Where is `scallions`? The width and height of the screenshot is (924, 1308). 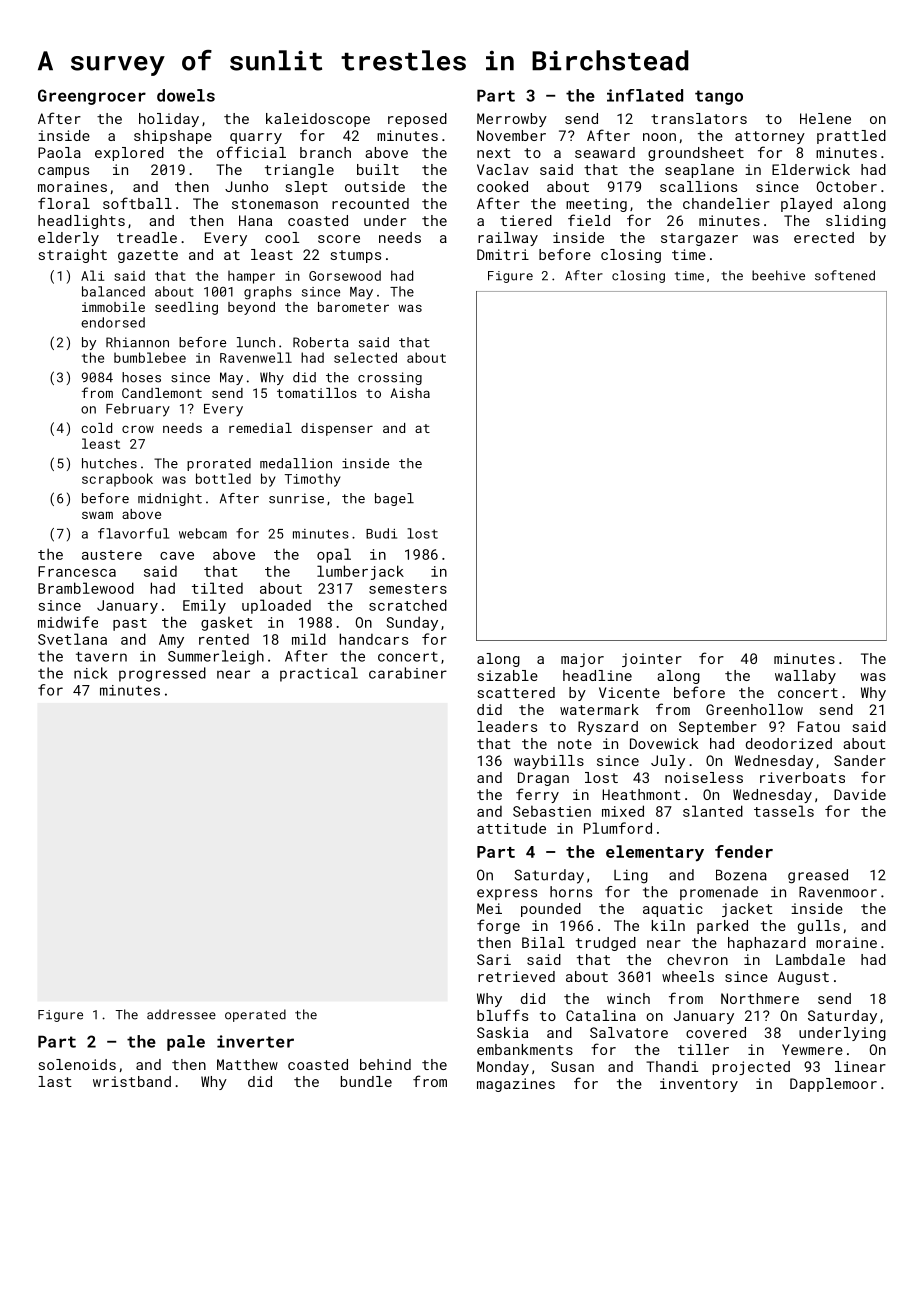 scallions is located at coordinates (698, 186).
